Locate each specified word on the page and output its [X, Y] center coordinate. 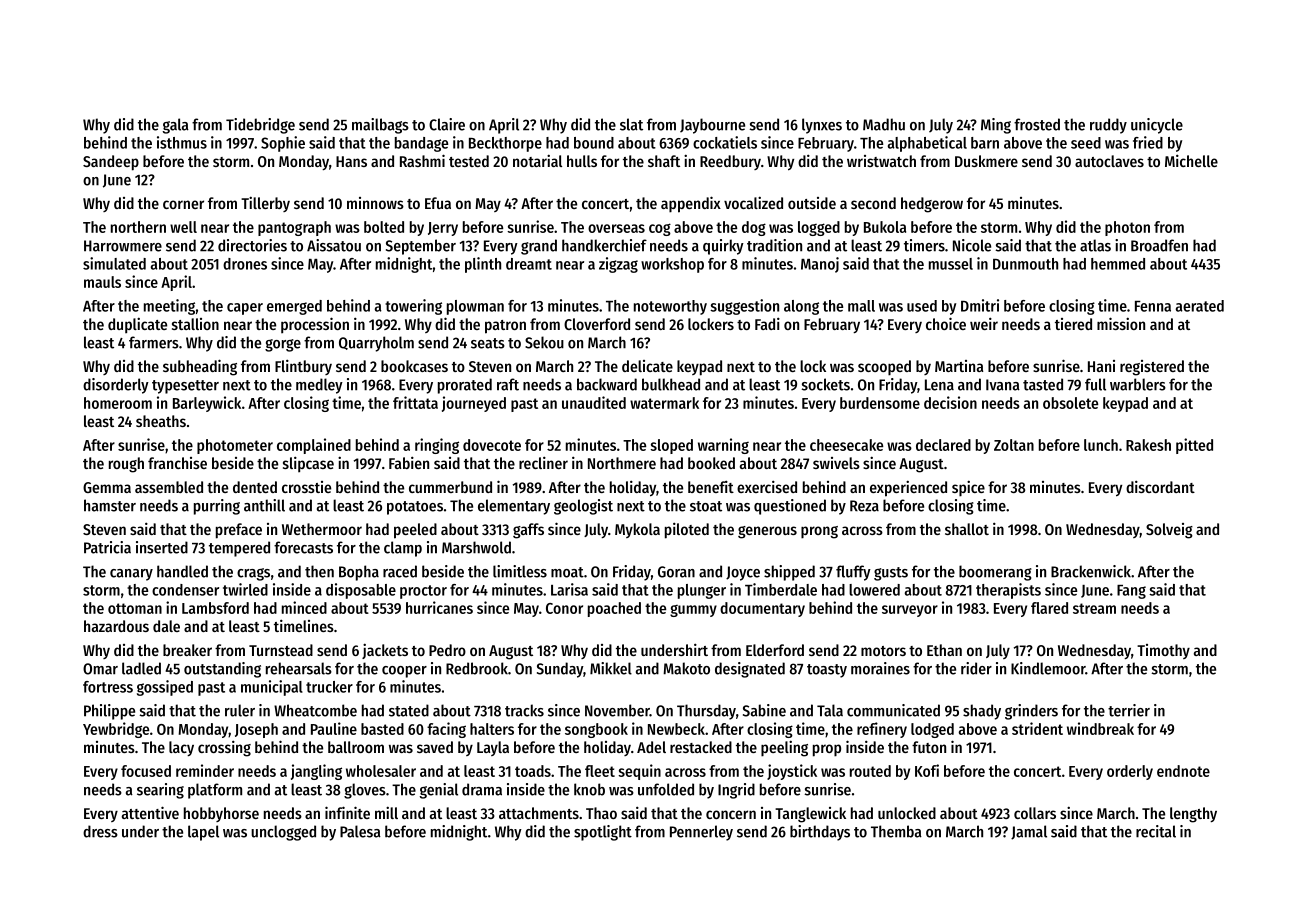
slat [631, 124]
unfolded [666, 789]
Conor [564, 608]
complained [314, 446]
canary [131, 575]
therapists [1008, 591]
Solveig [1169, 531]
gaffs [528, 531]
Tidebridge [260, 126]
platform [215, 791]
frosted [1037, 124]
